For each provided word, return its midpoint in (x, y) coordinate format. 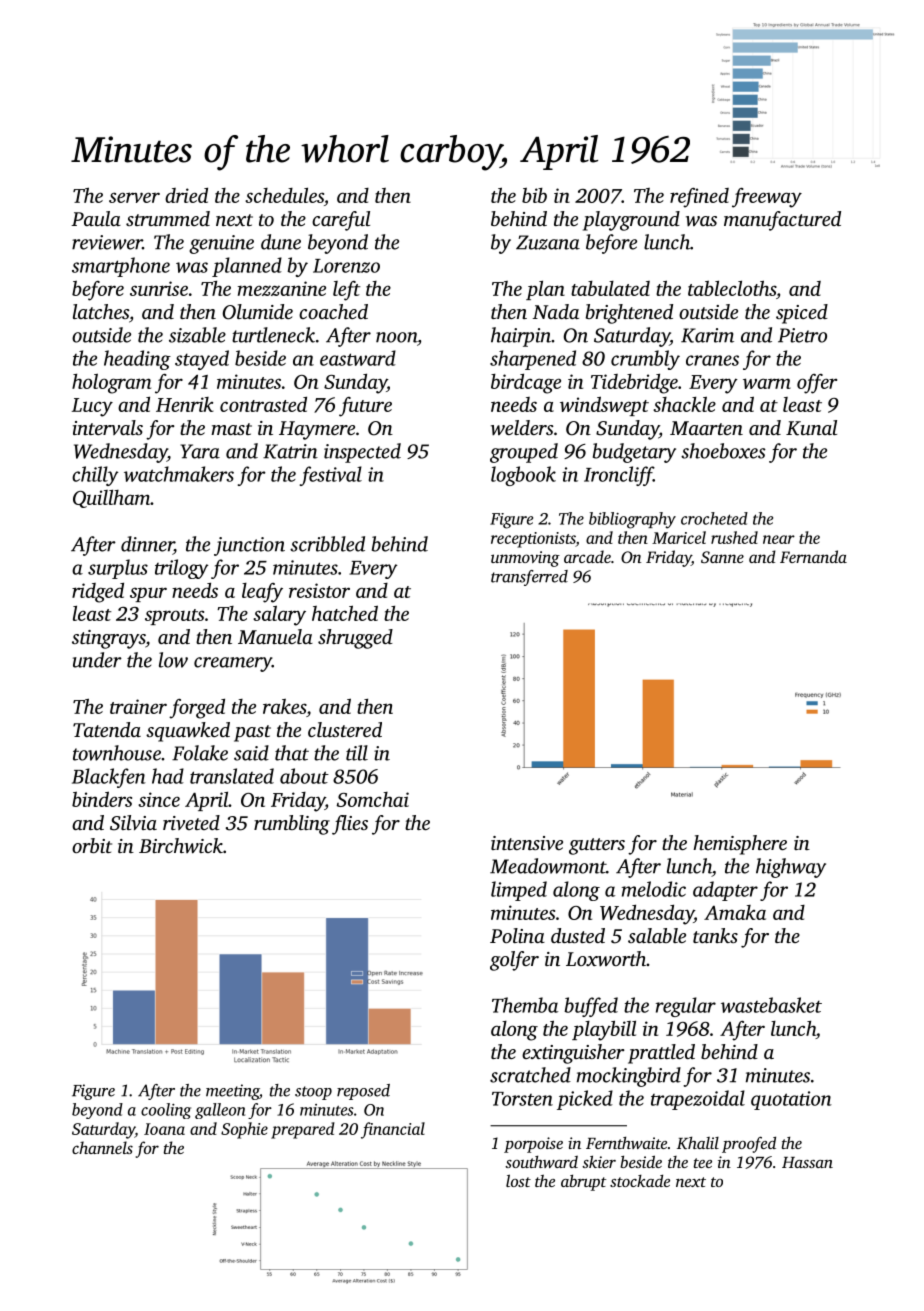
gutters (597, 846)
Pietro (802, 335)
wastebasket (771, 1005)
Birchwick (181, 846)
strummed (168, 218)
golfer (514, 961)
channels (102, 1147)
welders (522, 427)
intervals (108, 427)
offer (817, 384)
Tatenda (107, 729)
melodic (654, 889)
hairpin (521, 337)
